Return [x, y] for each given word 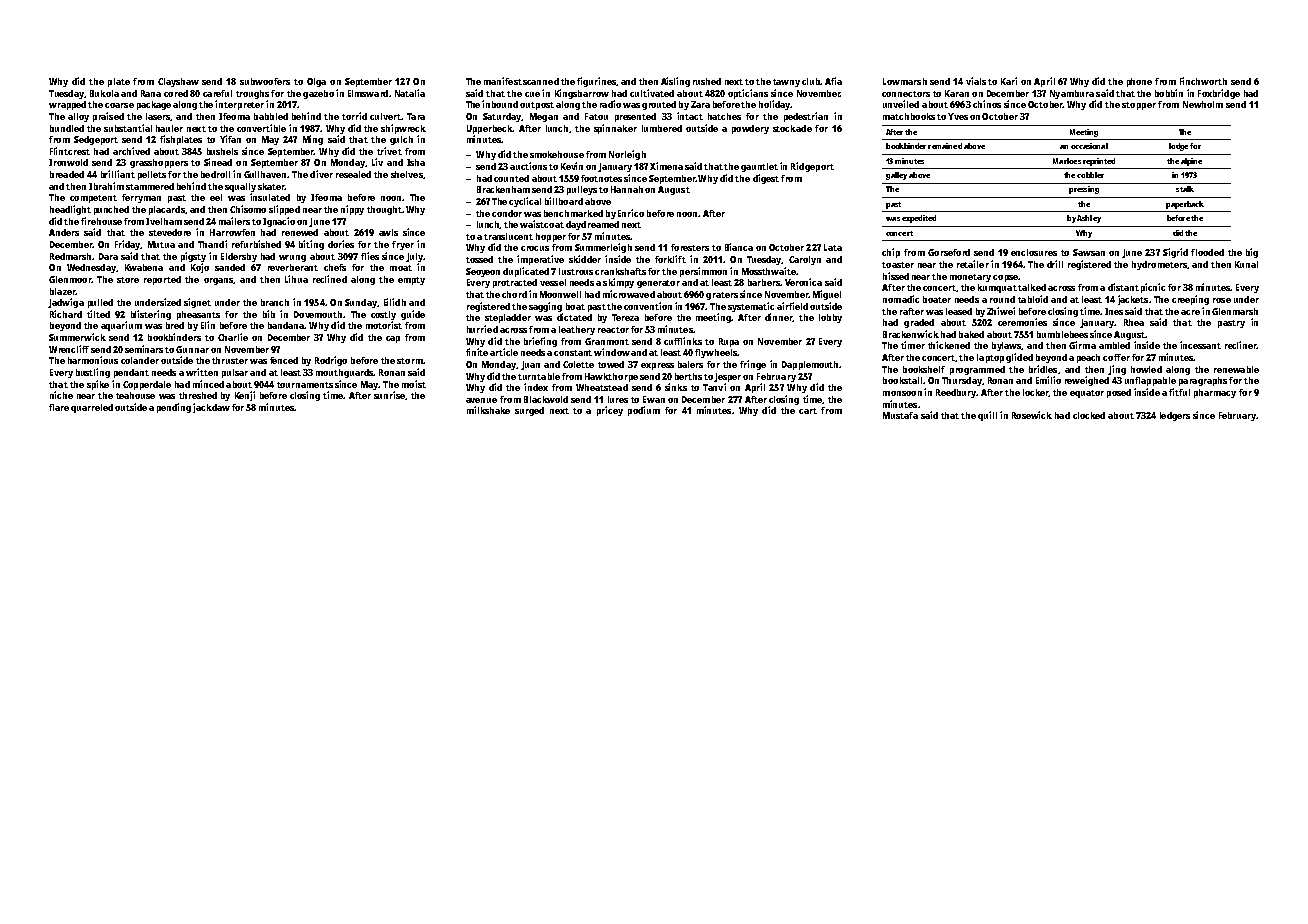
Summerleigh [603, 248]
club [811, 81]
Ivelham [164, 221]
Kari [1009, 81]
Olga [316, 82]
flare [59, 407]
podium [644, 411]
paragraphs [1203, 381]
